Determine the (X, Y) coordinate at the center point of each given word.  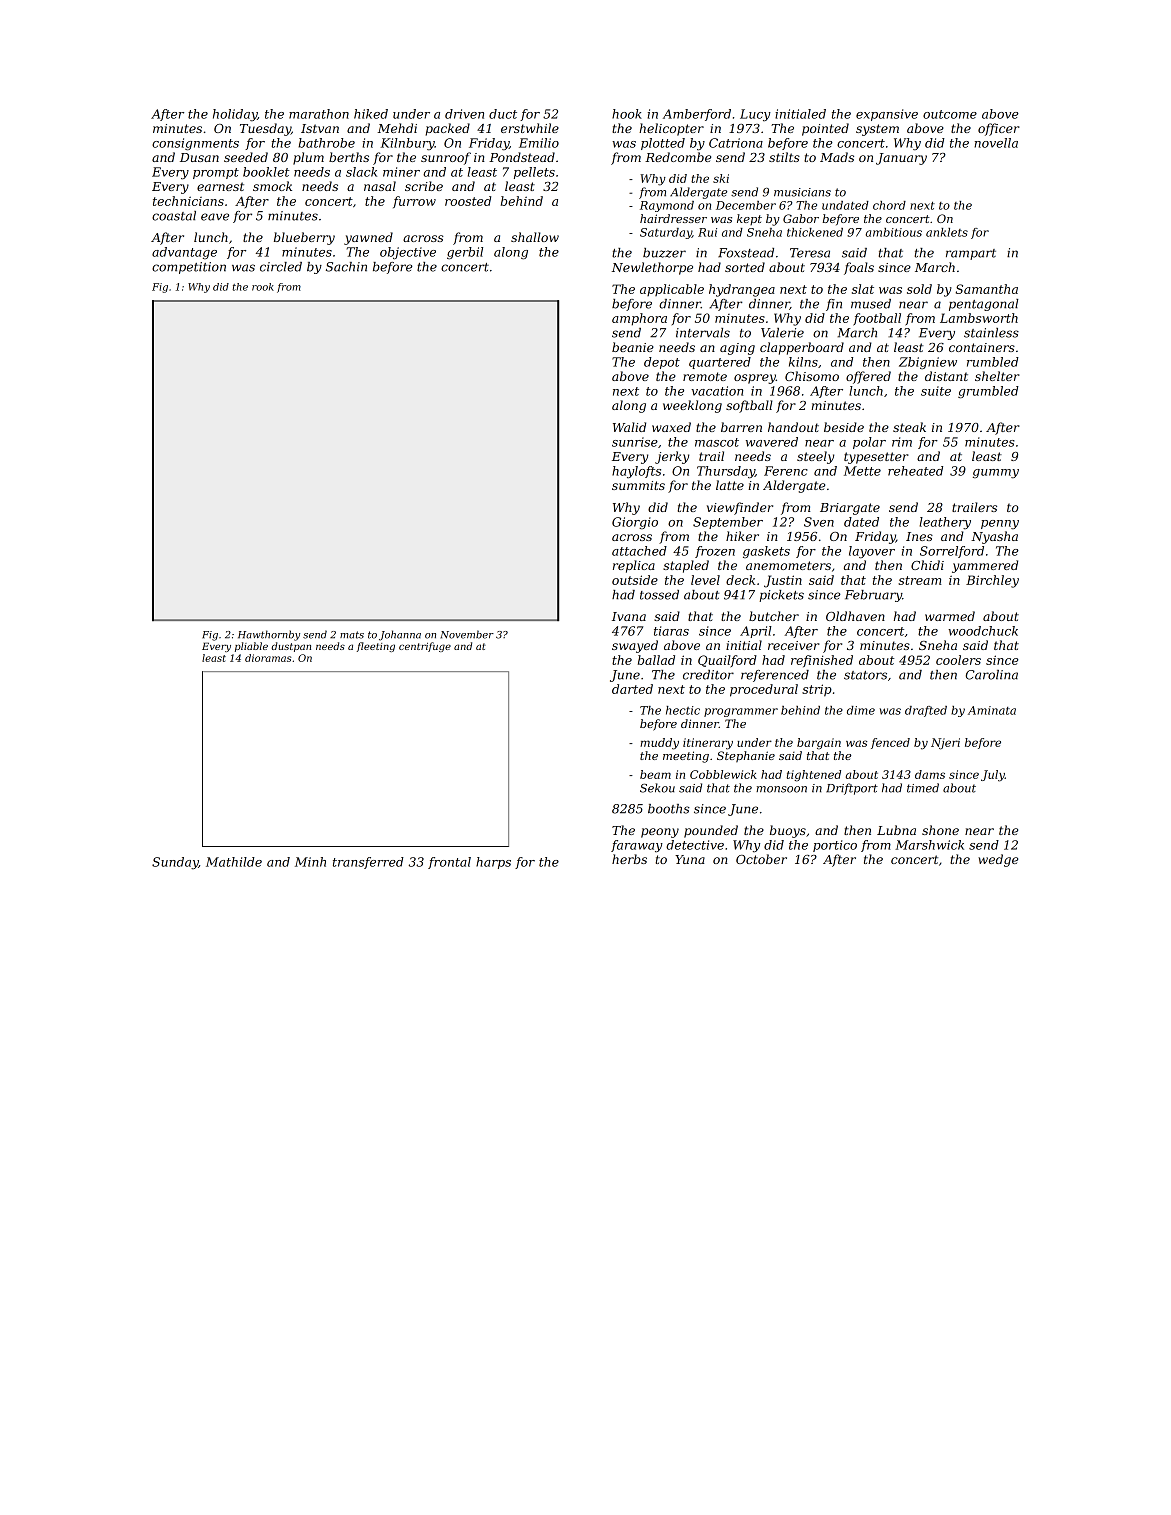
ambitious (893, 232)
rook (263, 287)
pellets (534, 173)
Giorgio (635, 523)
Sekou (657, 788)
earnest (220, 186)
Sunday (175, 863)
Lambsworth (979, 318)
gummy (996, 474)
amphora (639, 319)
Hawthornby (269, 635)
